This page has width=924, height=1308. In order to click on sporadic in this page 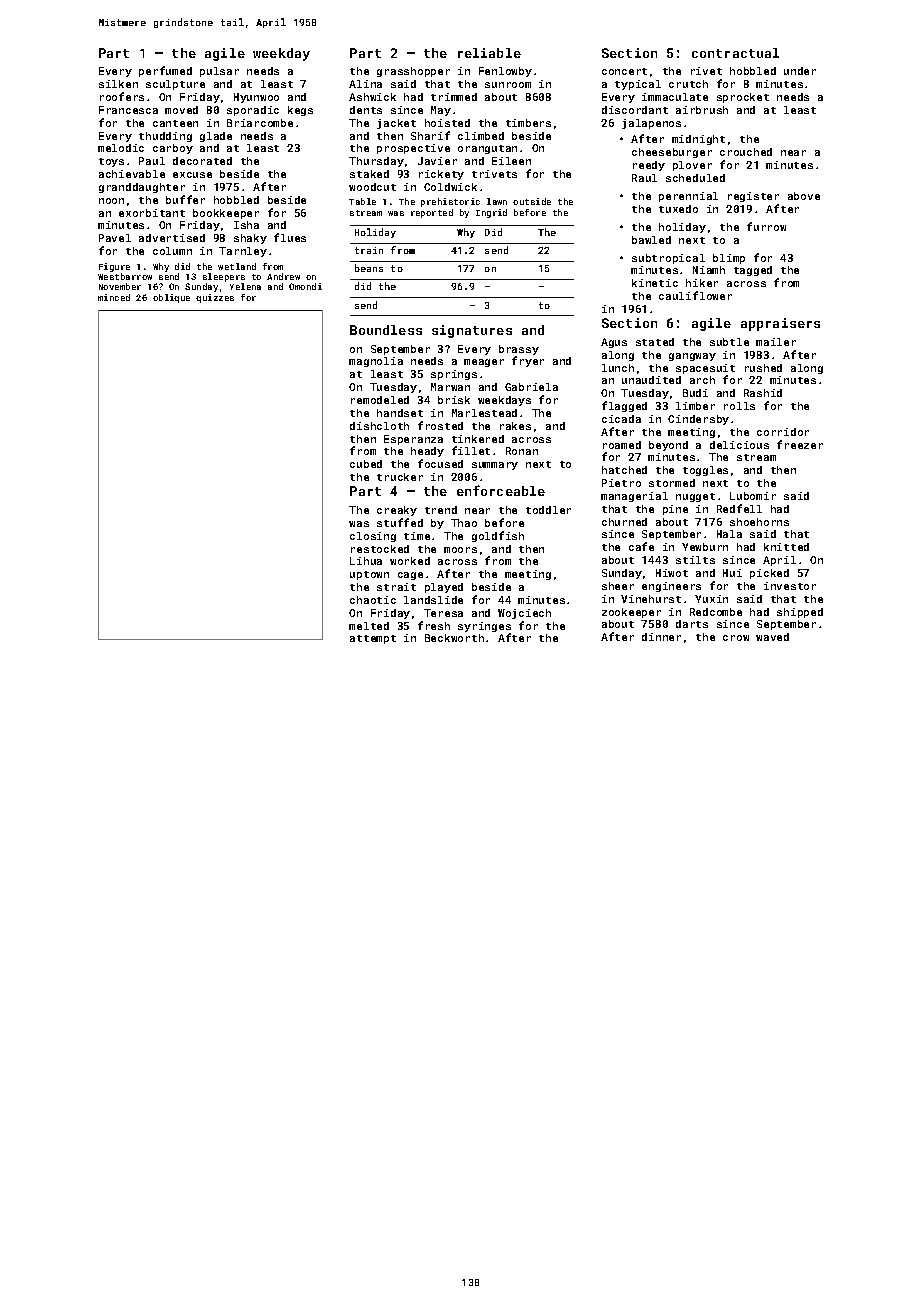, I will do `click(253, 111)`.
